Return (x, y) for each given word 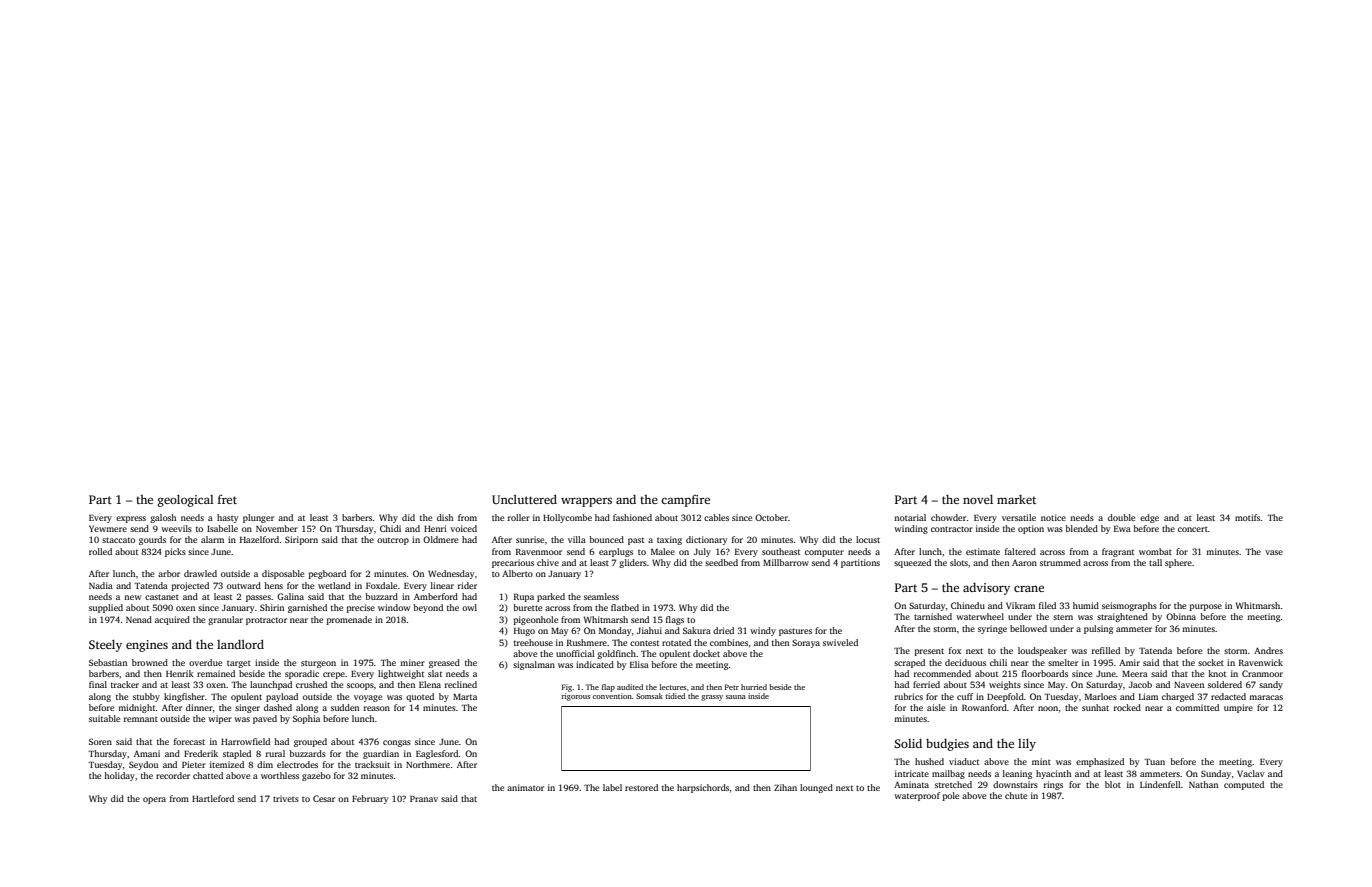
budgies (947, 745)
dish (445, 517)
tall (1155, 562)
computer (824, 553)
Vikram (1020, 605)
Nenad (139, 619)
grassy (712, 698)
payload (282, 697)
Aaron (1024, 563)
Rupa (524, 598)
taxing (669, 540)
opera (154, 800)
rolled (100, 551)
